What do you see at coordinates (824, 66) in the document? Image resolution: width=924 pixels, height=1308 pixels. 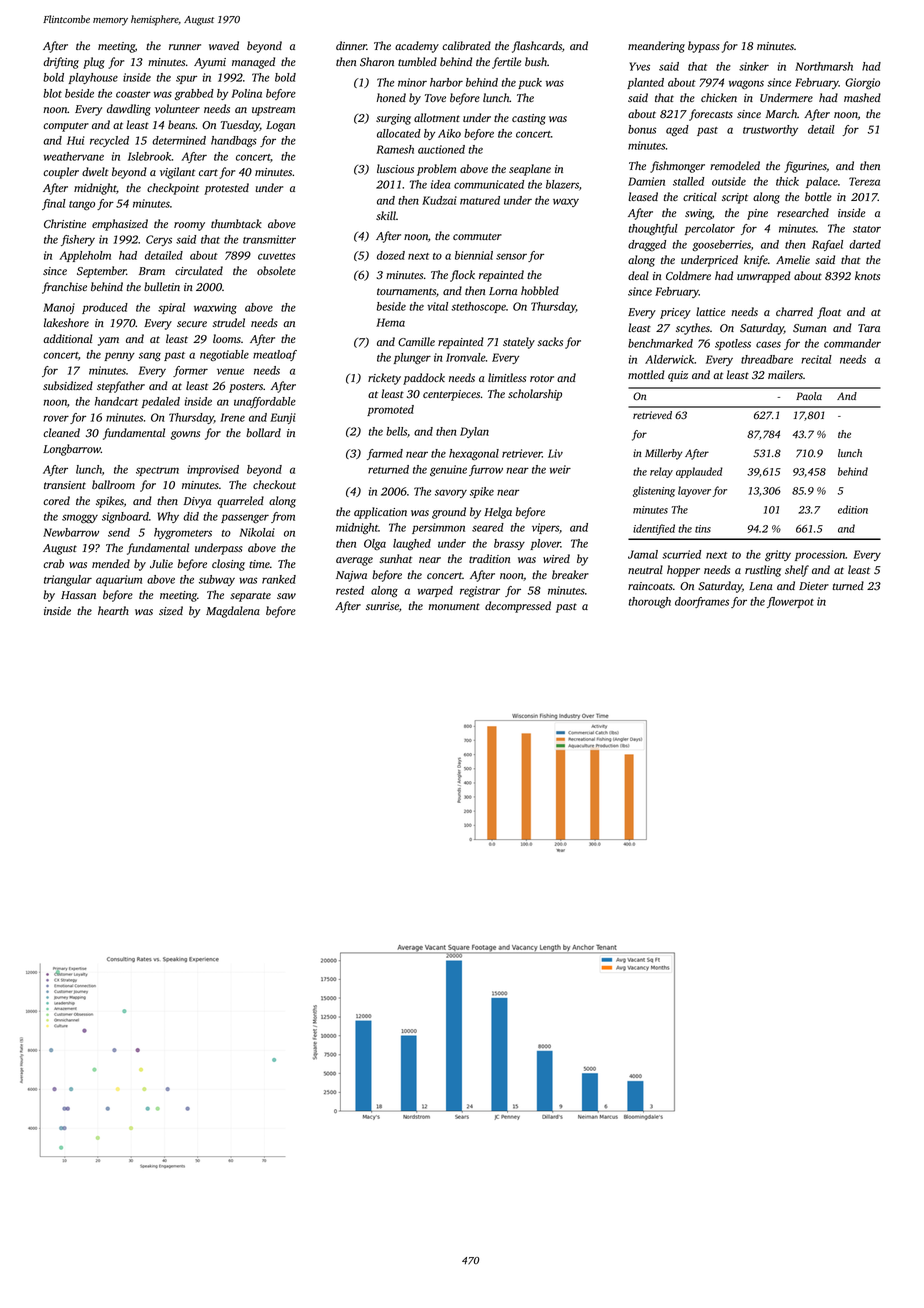 I see `Northmarsh` at bounding box center [824, 66].
